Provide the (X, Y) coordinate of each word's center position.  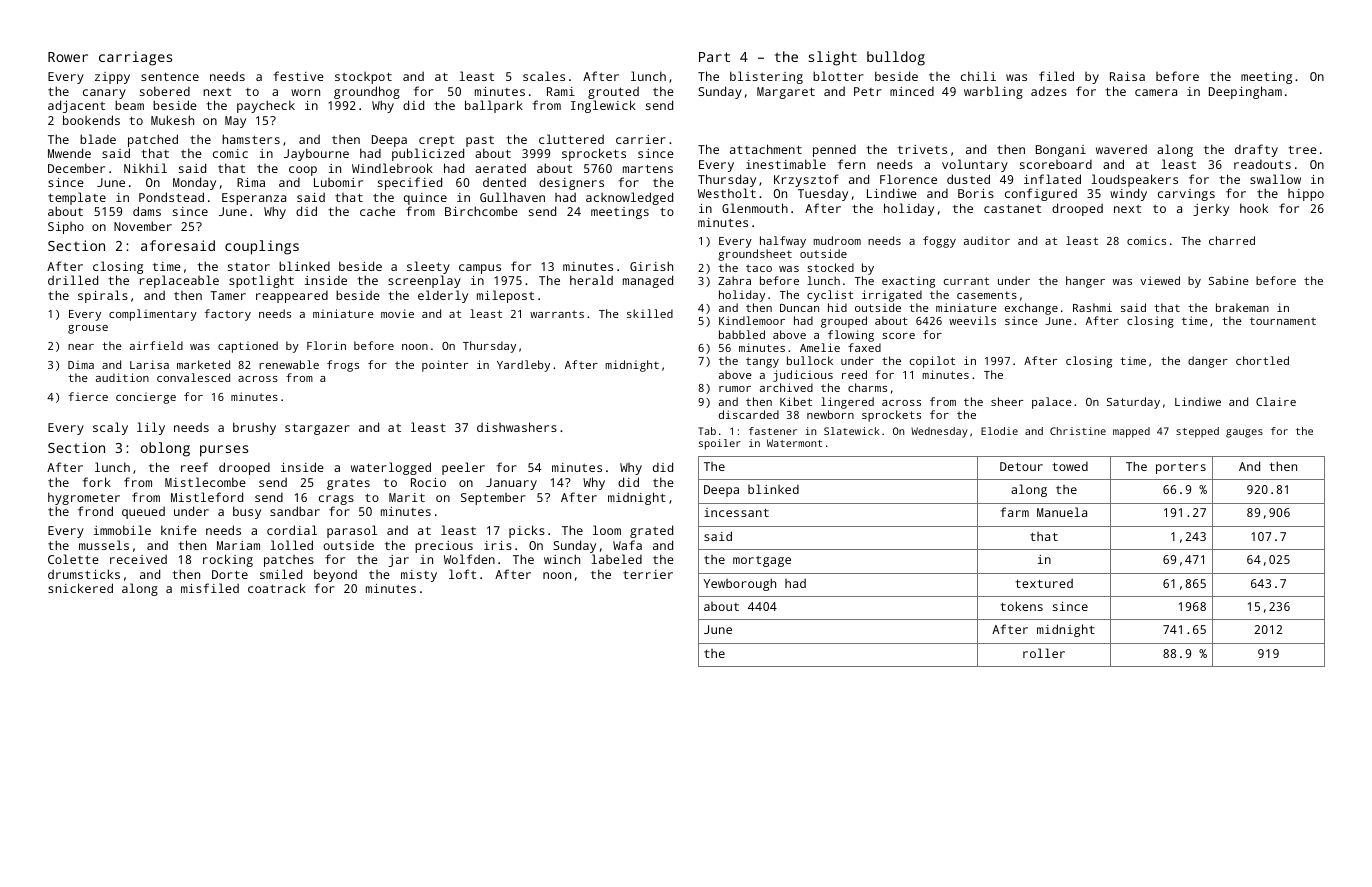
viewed (1160, 280)
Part (714, 57)
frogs (343, 366)
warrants (557, 314)
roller (1044, 653)
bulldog (896, 58)
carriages (135, 58)
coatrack (277, 588)
